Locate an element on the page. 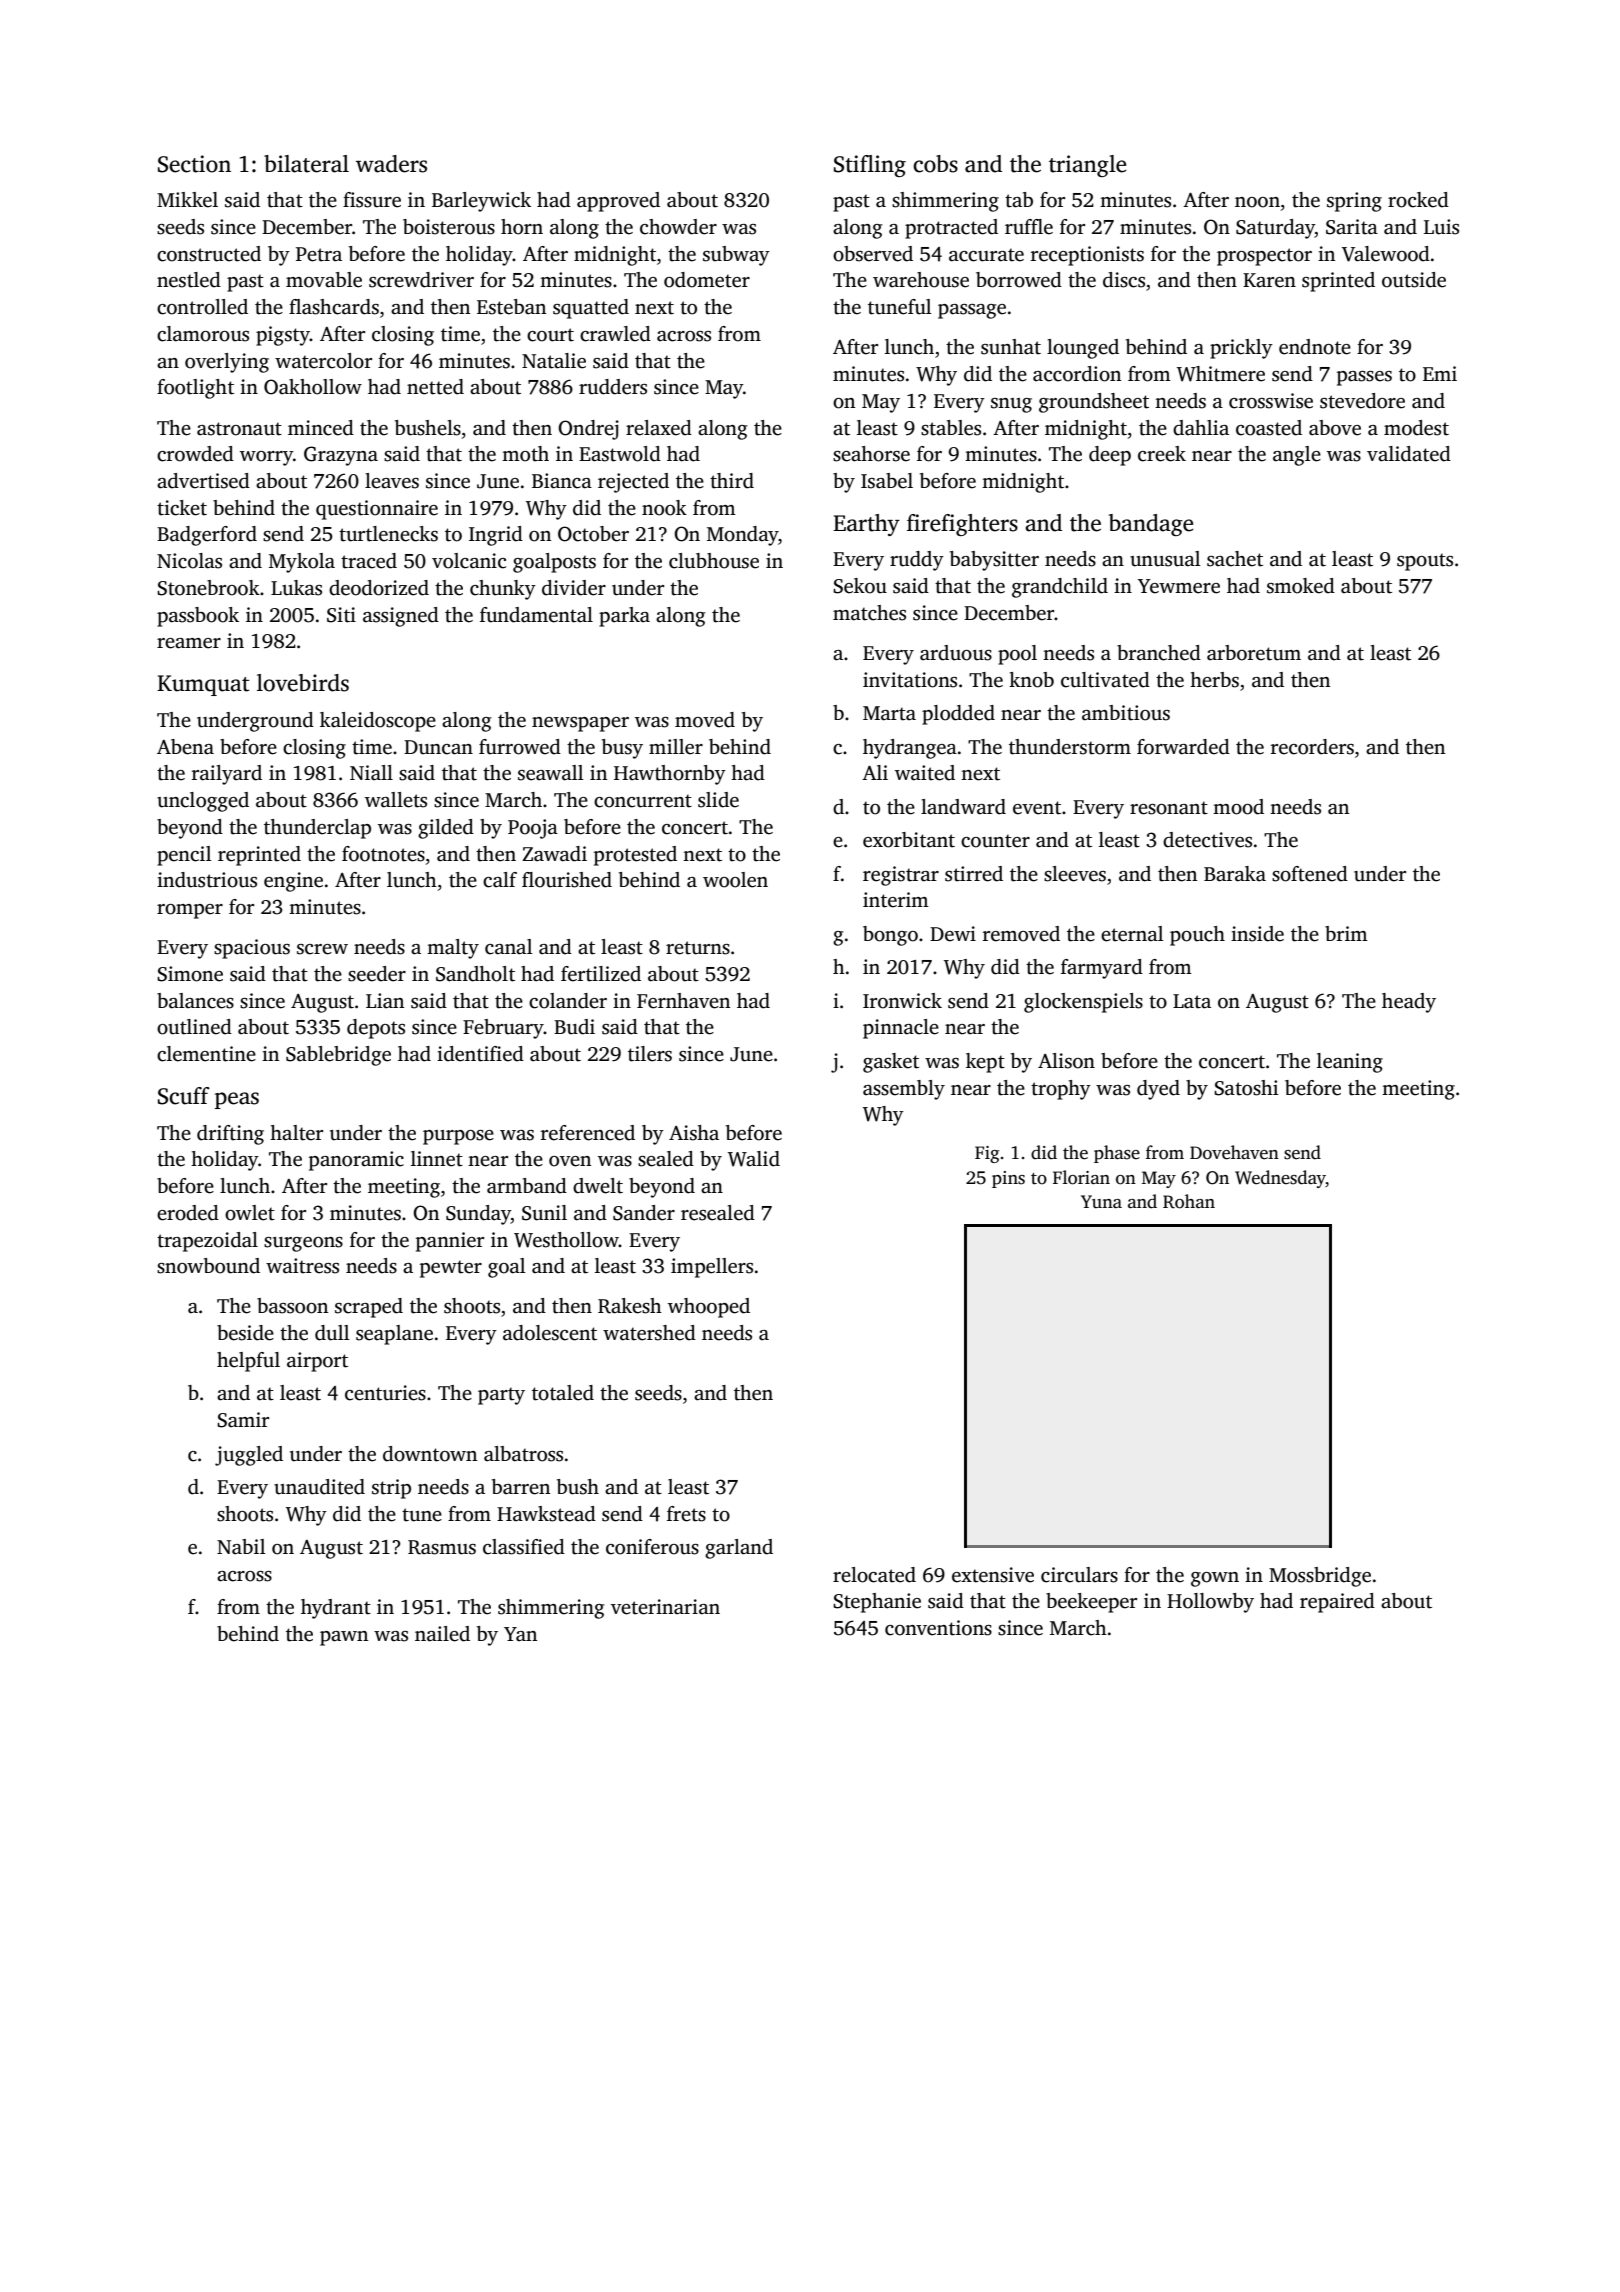 This page has width=1620, height=2292. wallets is located at coordinates (396, 800).
